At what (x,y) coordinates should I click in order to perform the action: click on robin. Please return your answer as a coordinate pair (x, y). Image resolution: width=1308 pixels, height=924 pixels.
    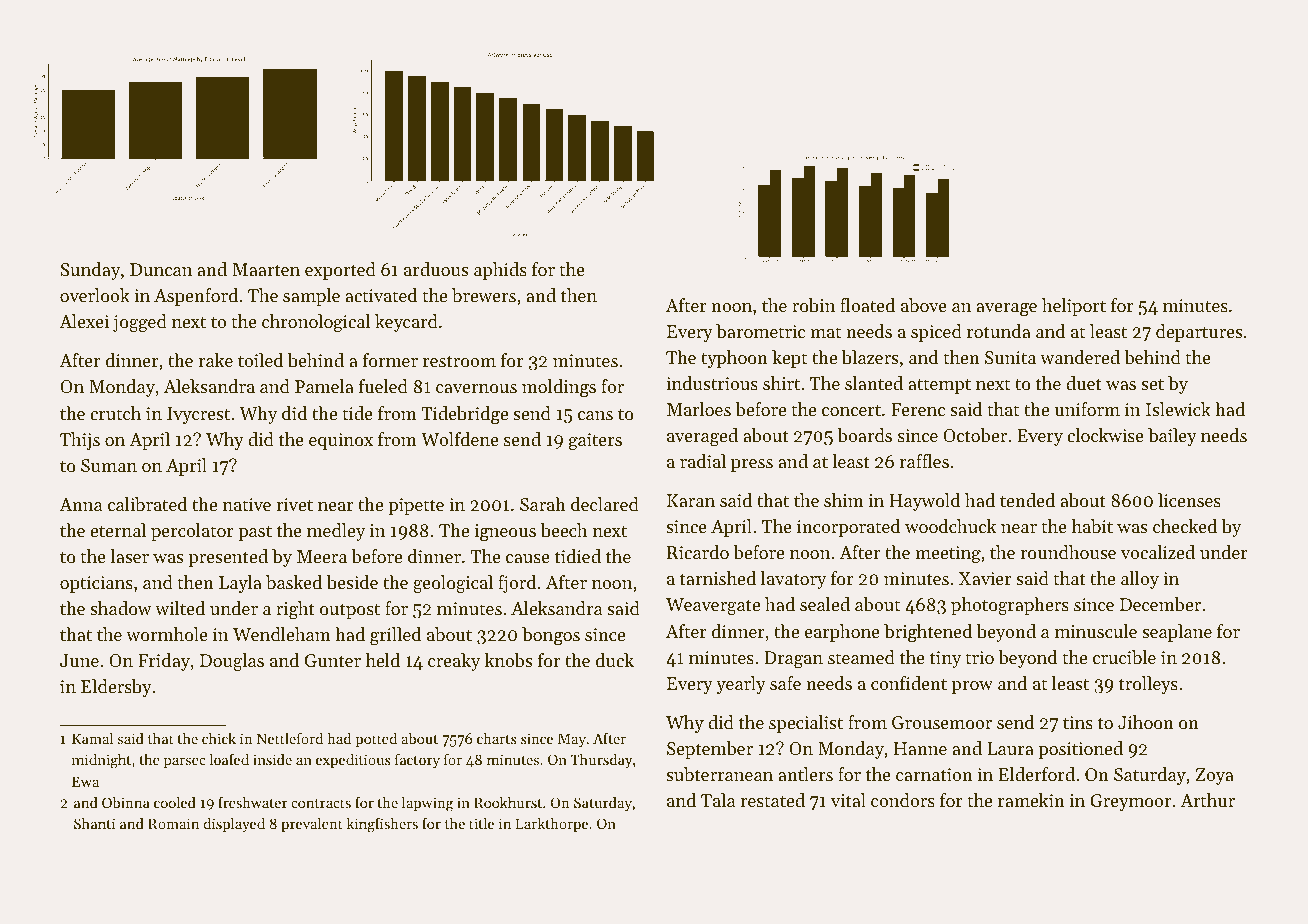
    Looking at the image, I should click on (813, 305).
